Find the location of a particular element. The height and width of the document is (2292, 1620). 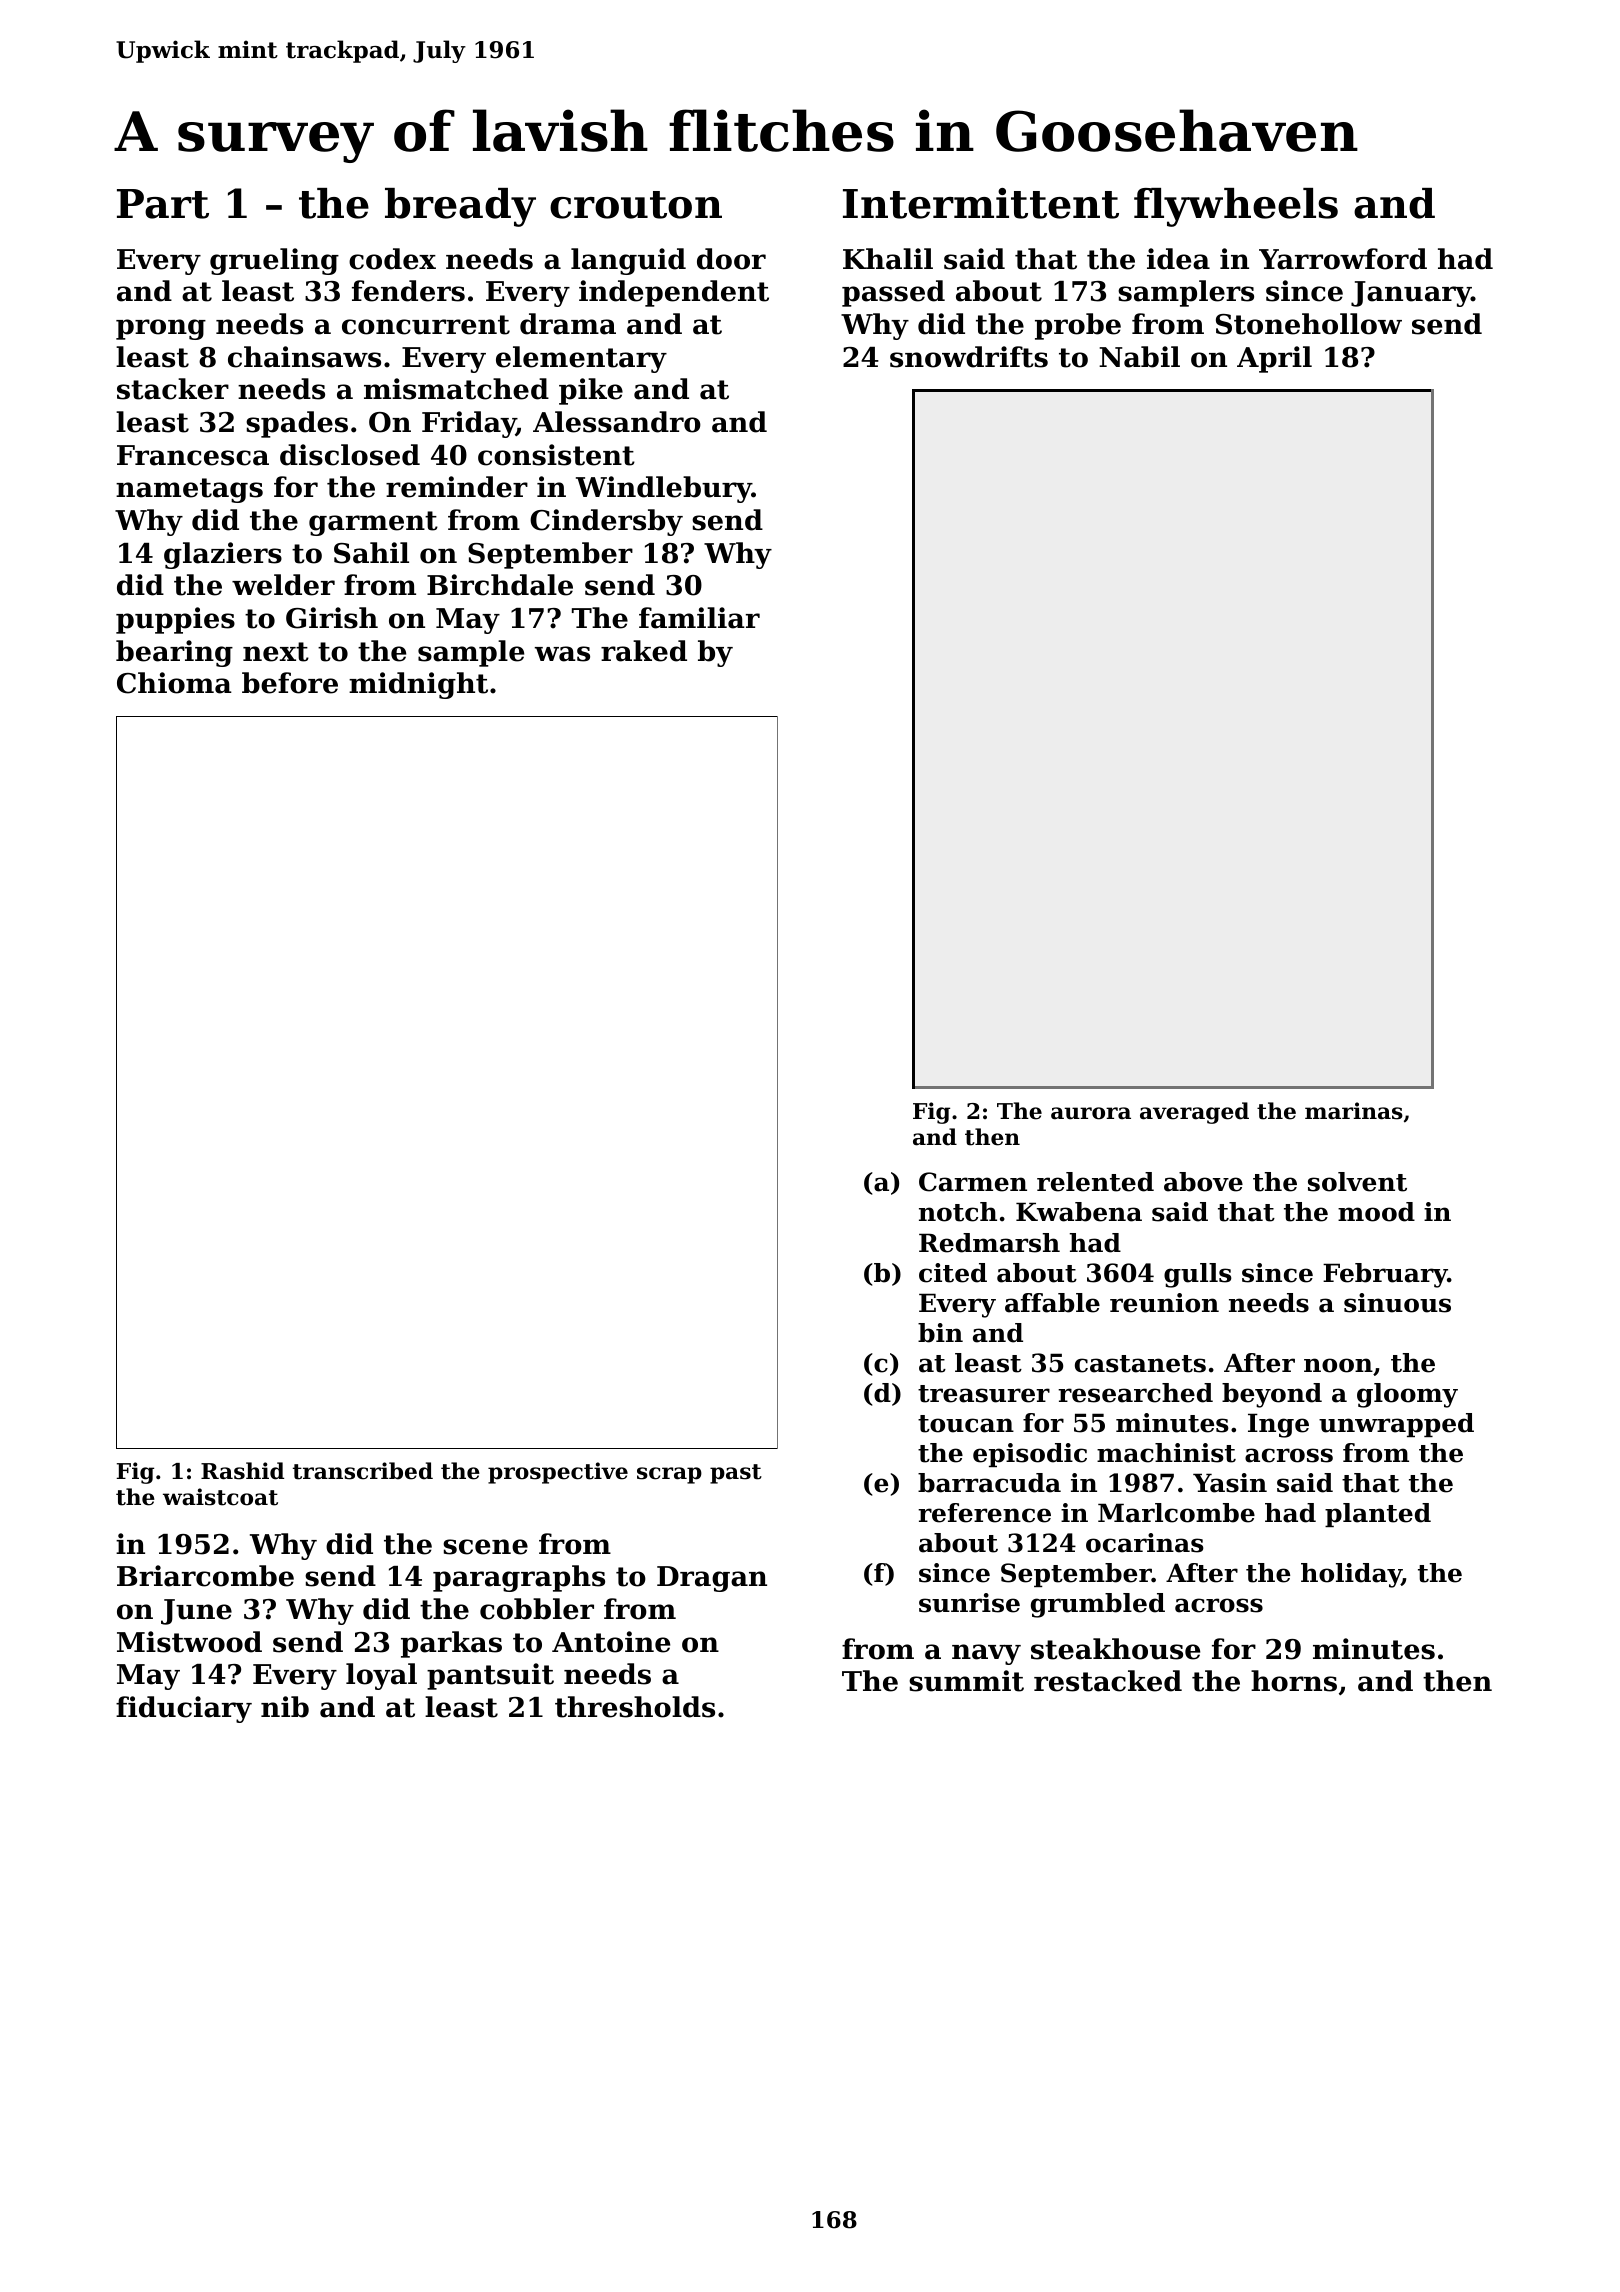

Rashid is located at coordinates (242, 1471).
